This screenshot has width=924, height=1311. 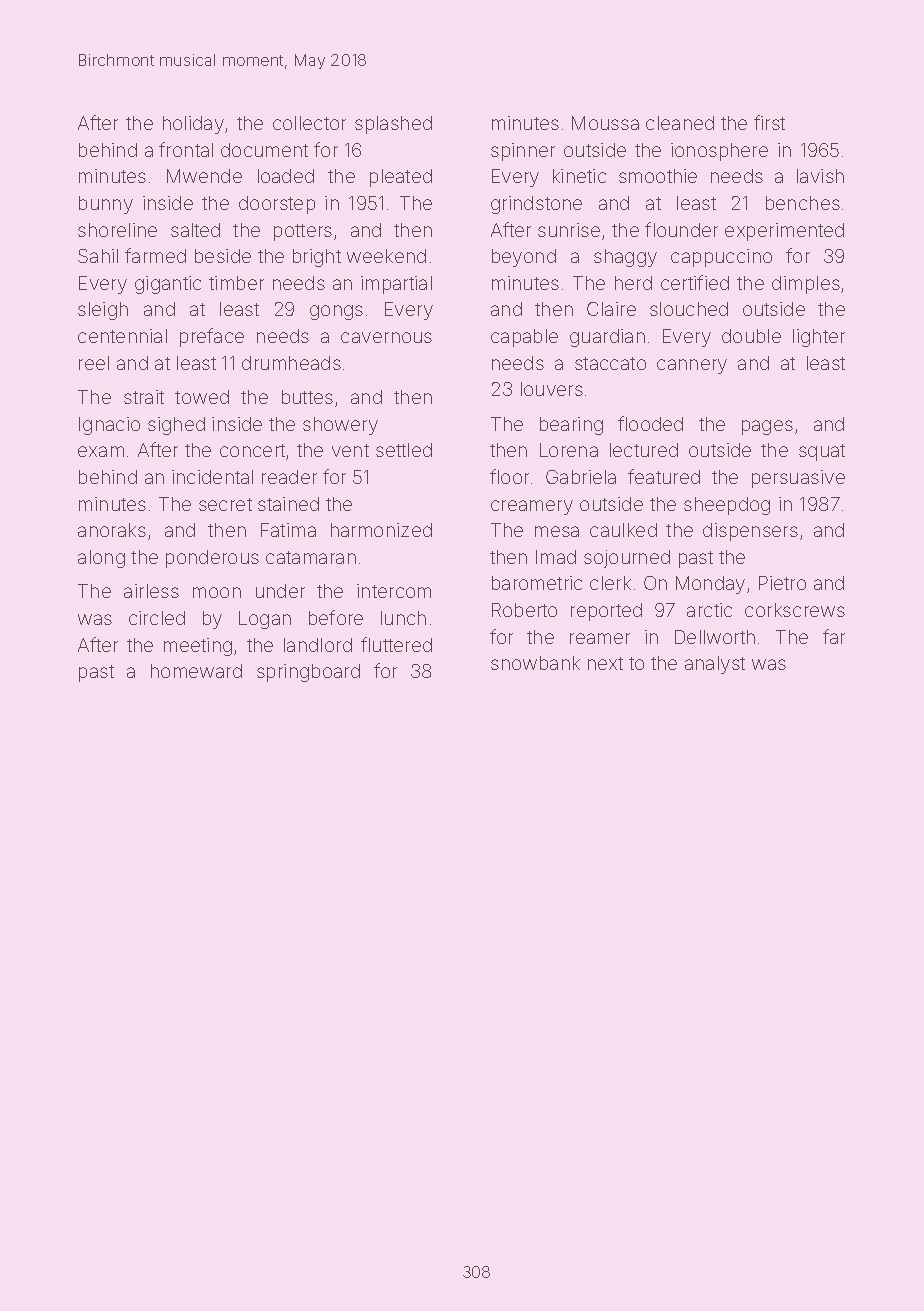 What do you see at coordinates (710, 585) in the screenshot?
I see `Monday` at bounding box center [710, 585].
